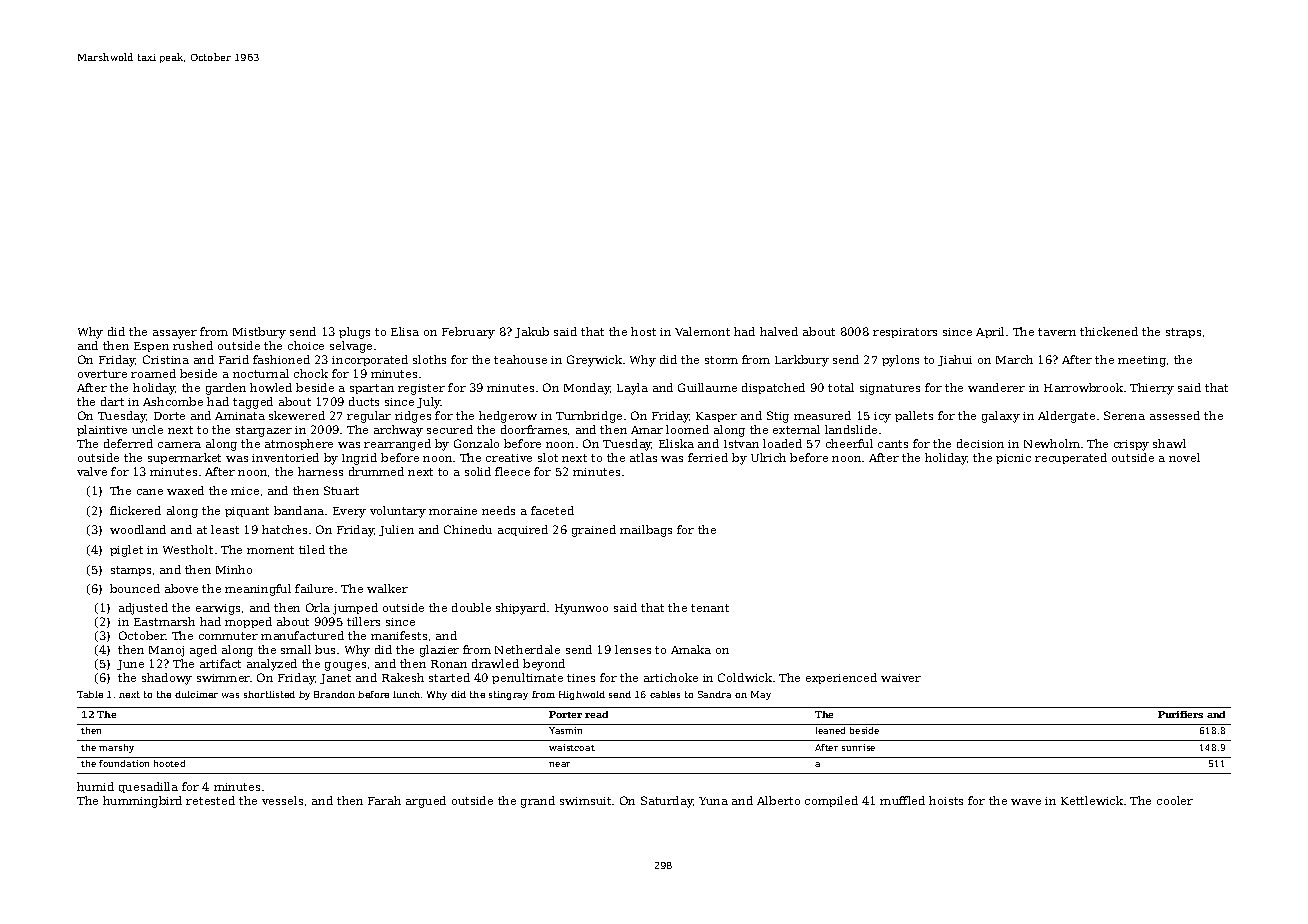  I want to click on Harrowbrook, so click(1083, 387).
